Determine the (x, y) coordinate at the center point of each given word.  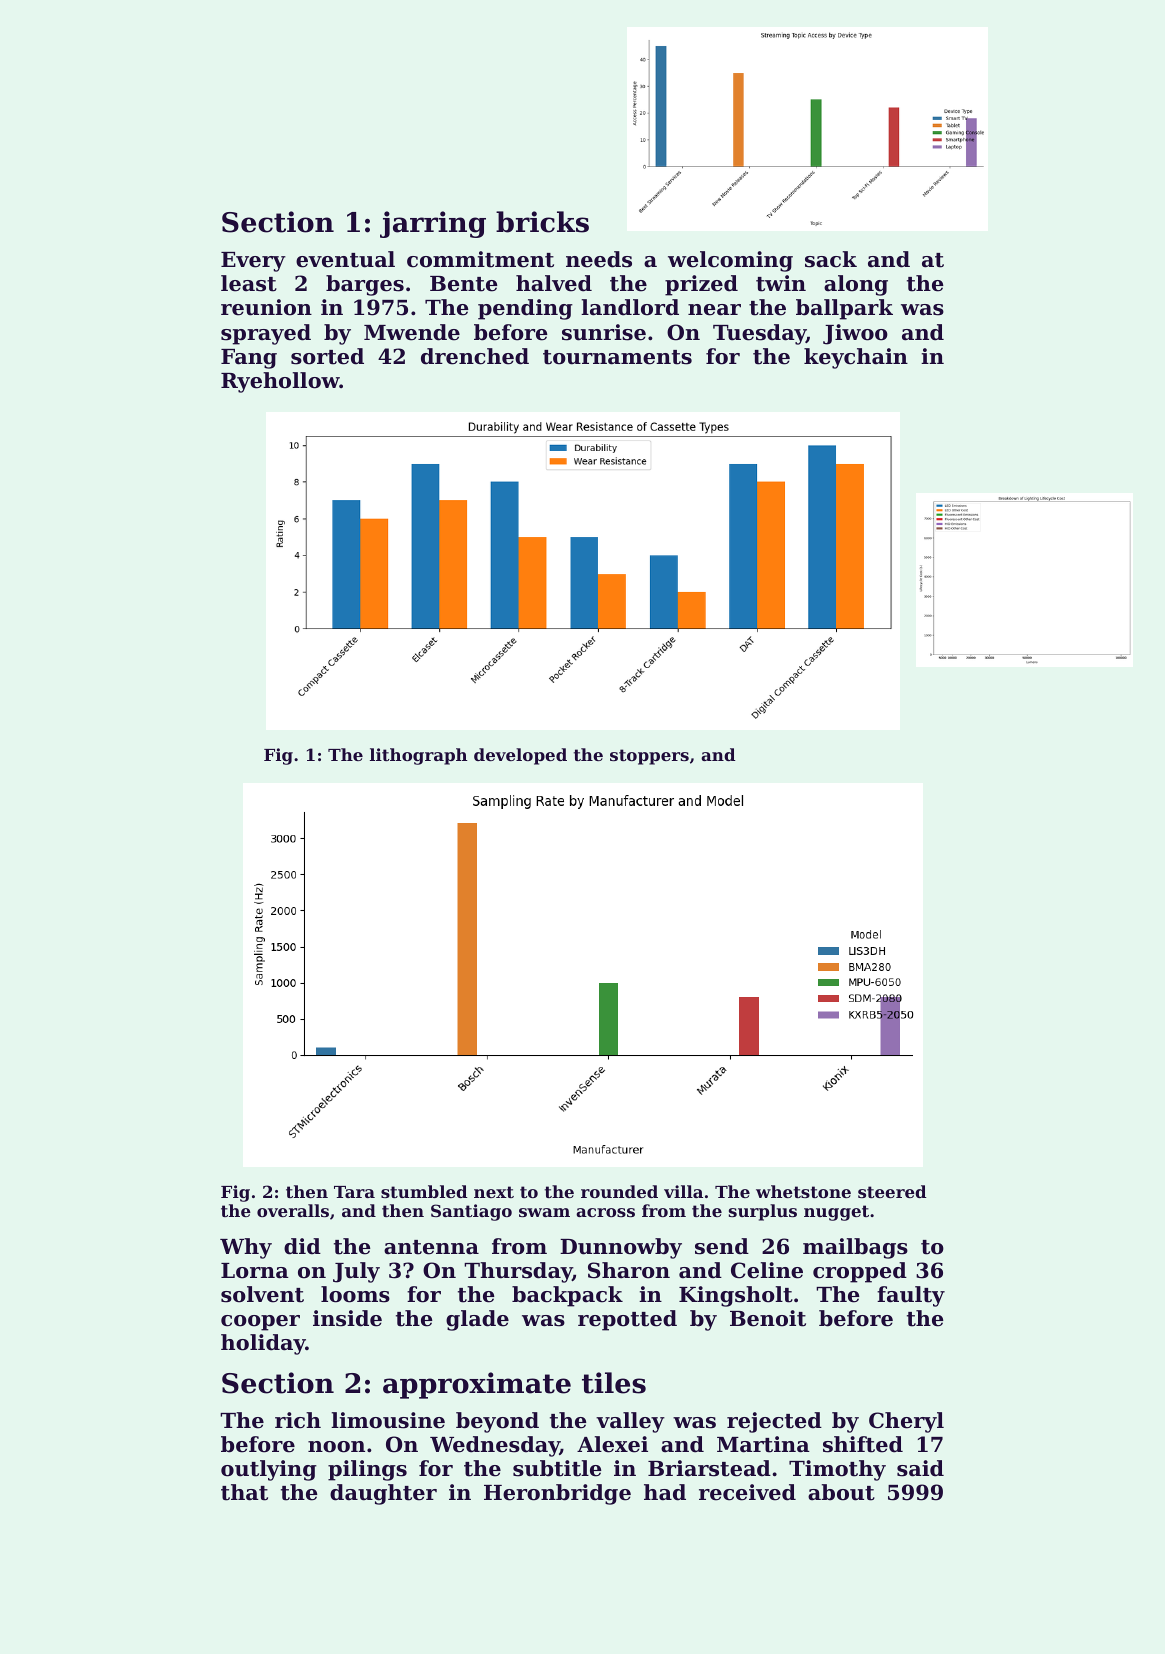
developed (520, 756)
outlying (269, 1470)
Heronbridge (557, 1494)
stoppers (649, 757)
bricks (542, 222)
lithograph (418, 756)
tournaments (617, 357)
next (494, 1192)
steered (892, 1191)
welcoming (730, 261)
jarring (433, 224)
